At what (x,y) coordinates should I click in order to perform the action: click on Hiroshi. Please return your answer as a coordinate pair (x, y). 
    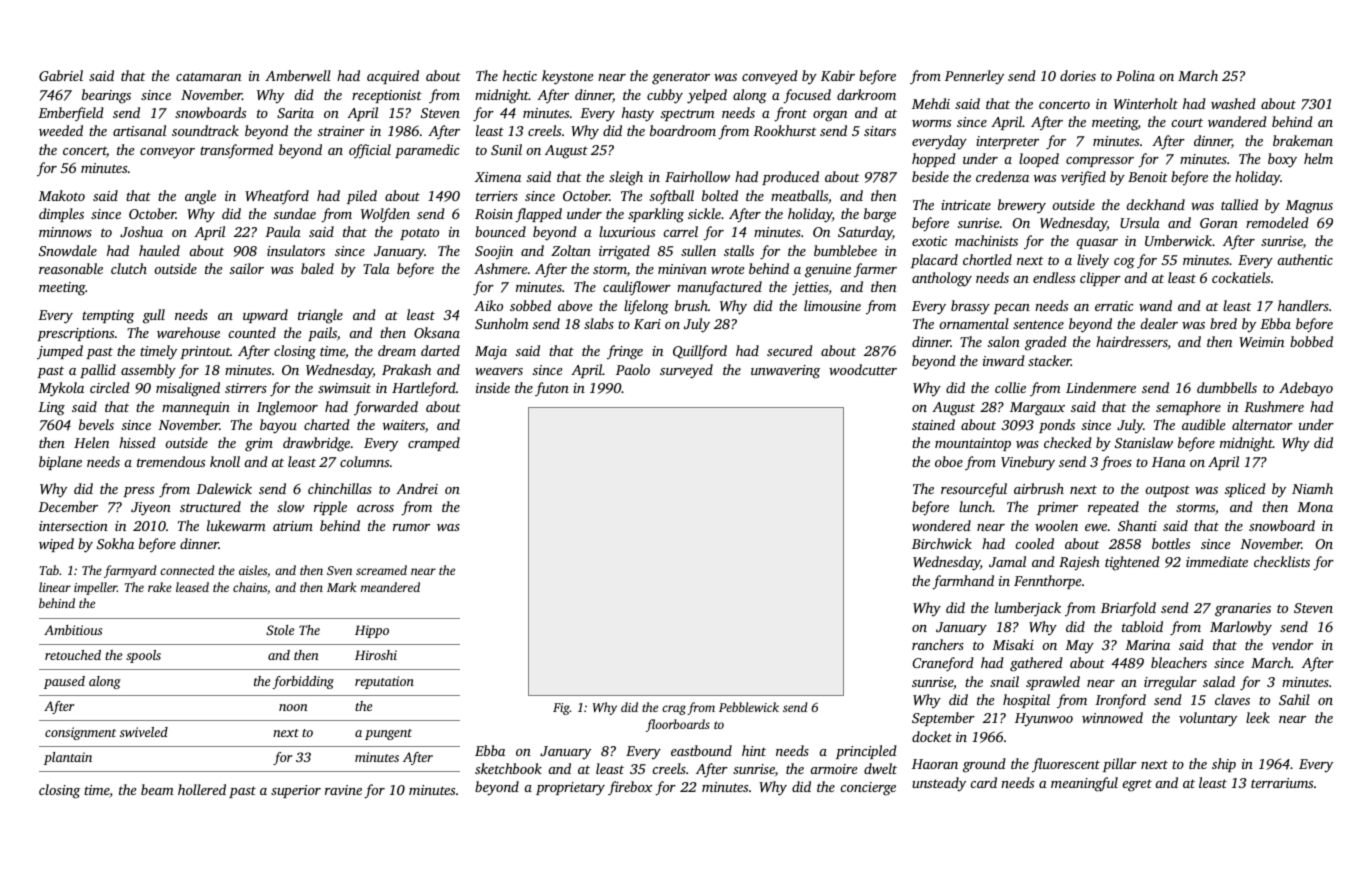
    Looking at the image, I should click on (376, 655).
